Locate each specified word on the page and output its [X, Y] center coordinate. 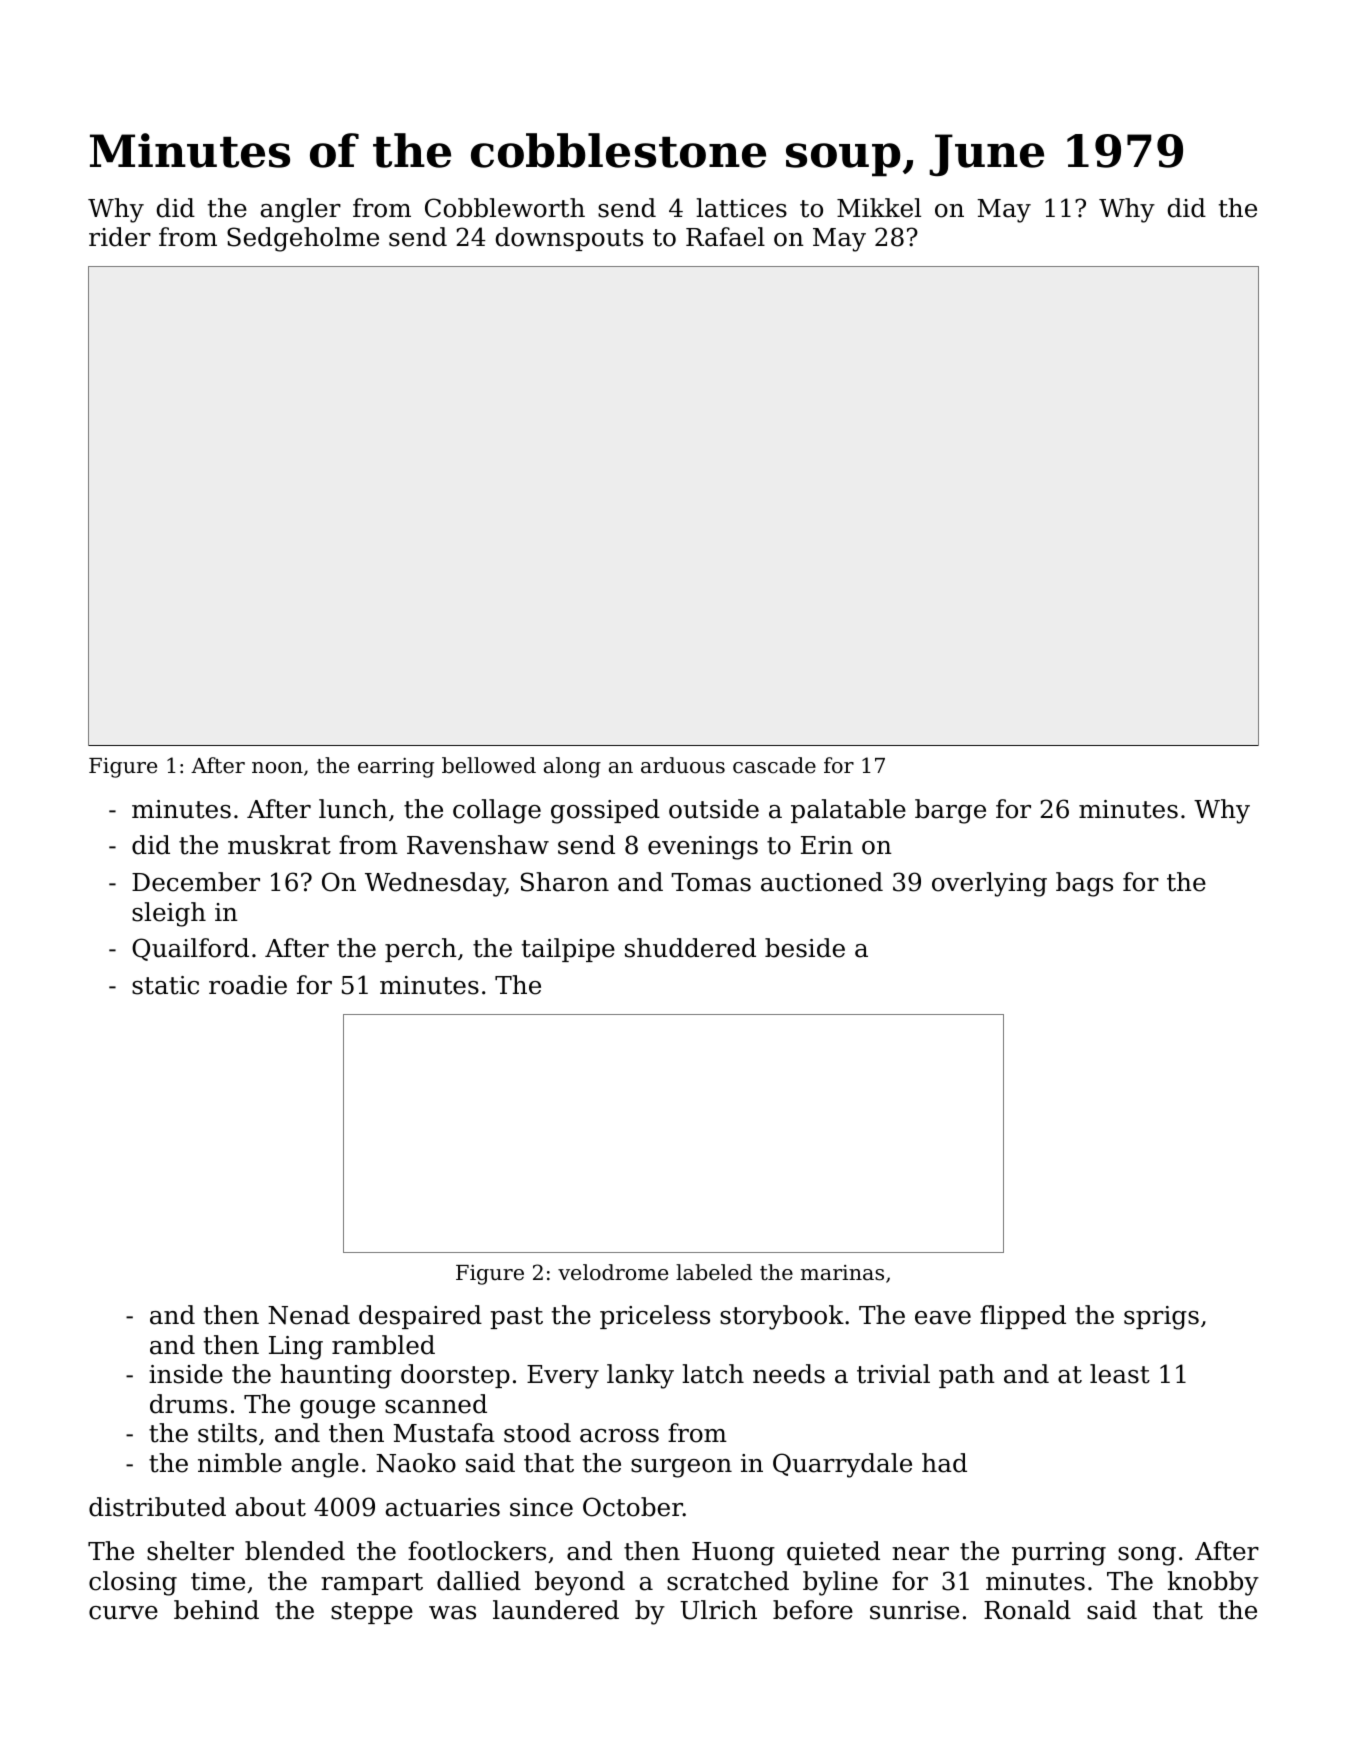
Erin [827, 845]
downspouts [569, 239]
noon [277, 768]
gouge [337, 1409]
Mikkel [879, 208]
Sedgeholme [303, 239]
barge [950, 811]
